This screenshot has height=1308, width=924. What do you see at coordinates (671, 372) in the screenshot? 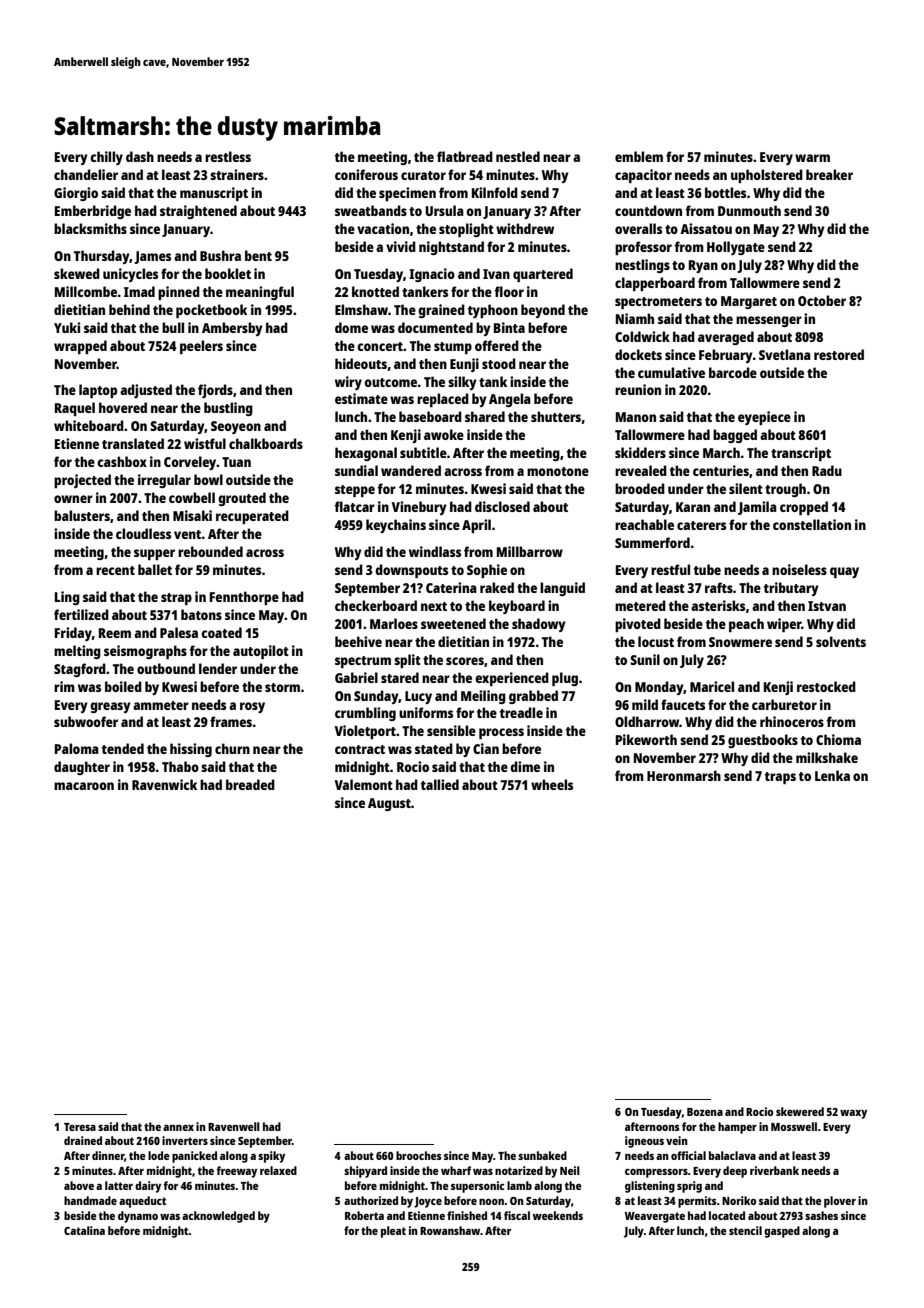
I see `cumulative` at bounding box center [671, 372].
